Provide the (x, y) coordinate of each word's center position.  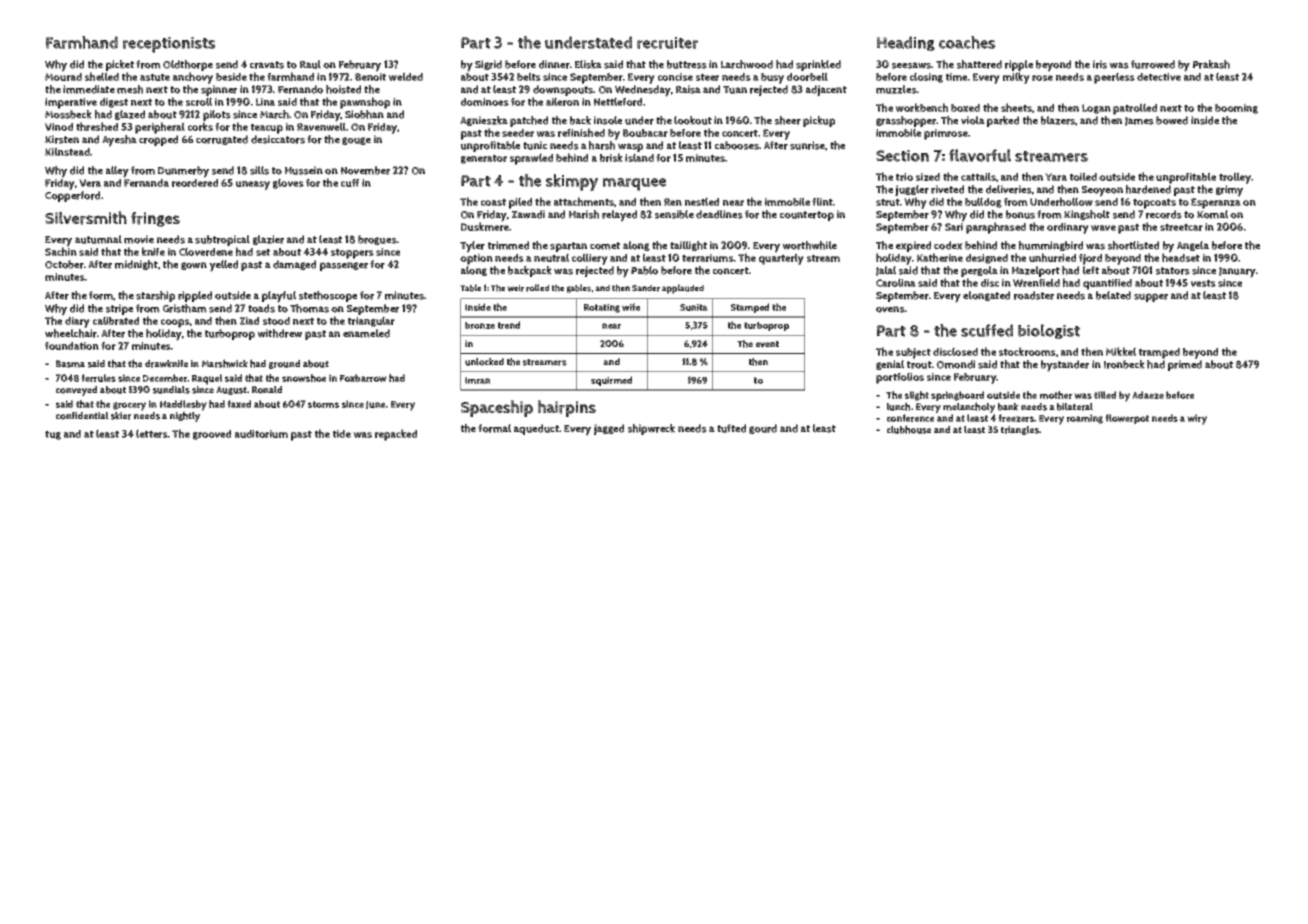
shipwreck (651, 429)
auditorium (261, 434)
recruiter (667, 43)
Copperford (72, 196)
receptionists (169, 45)
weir (515, 288)
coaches (967, 42)
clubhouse (909, 429)
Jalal (886, 271)
